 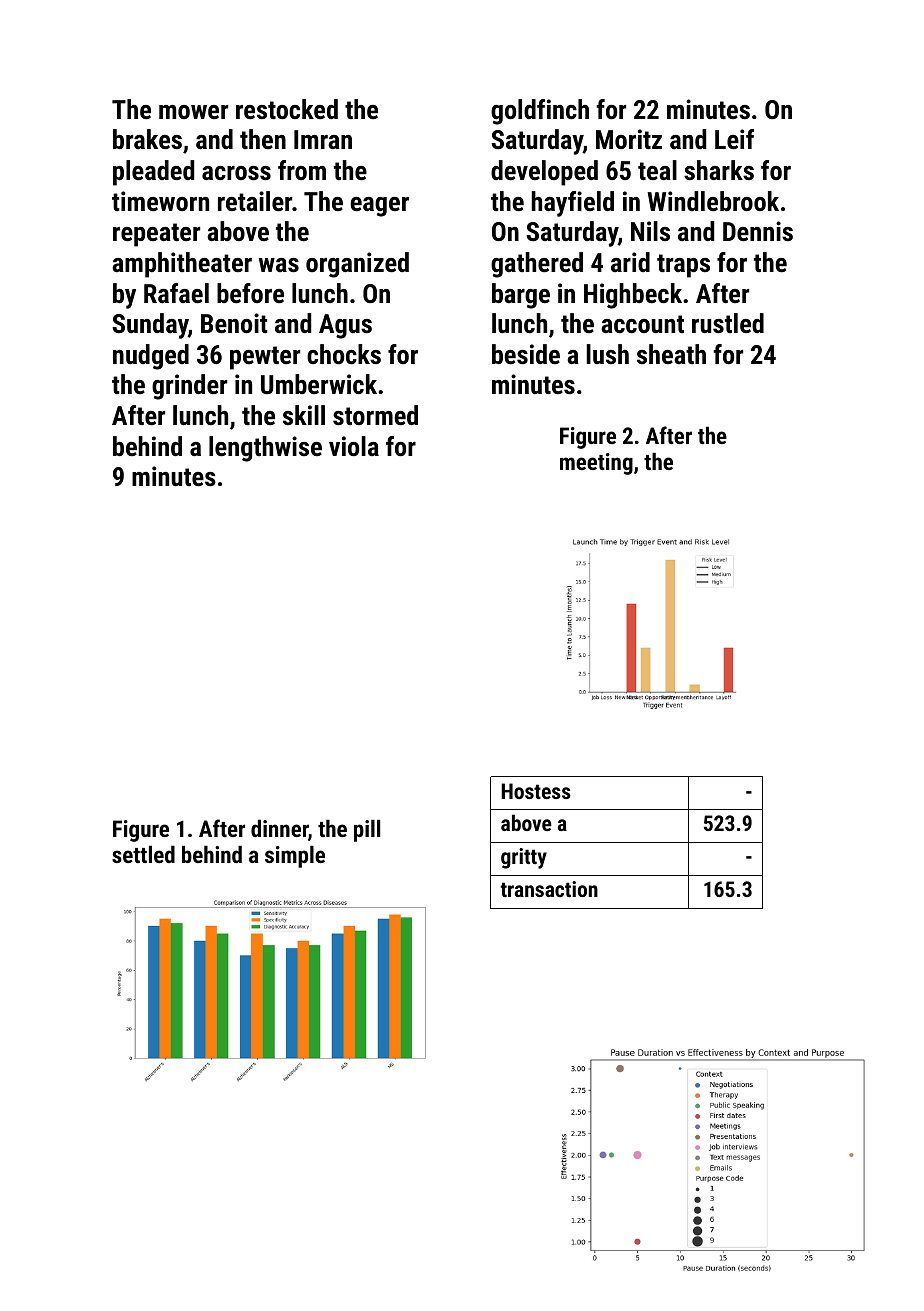 I want to click on goldfinch, so click(x=540, y=112).
